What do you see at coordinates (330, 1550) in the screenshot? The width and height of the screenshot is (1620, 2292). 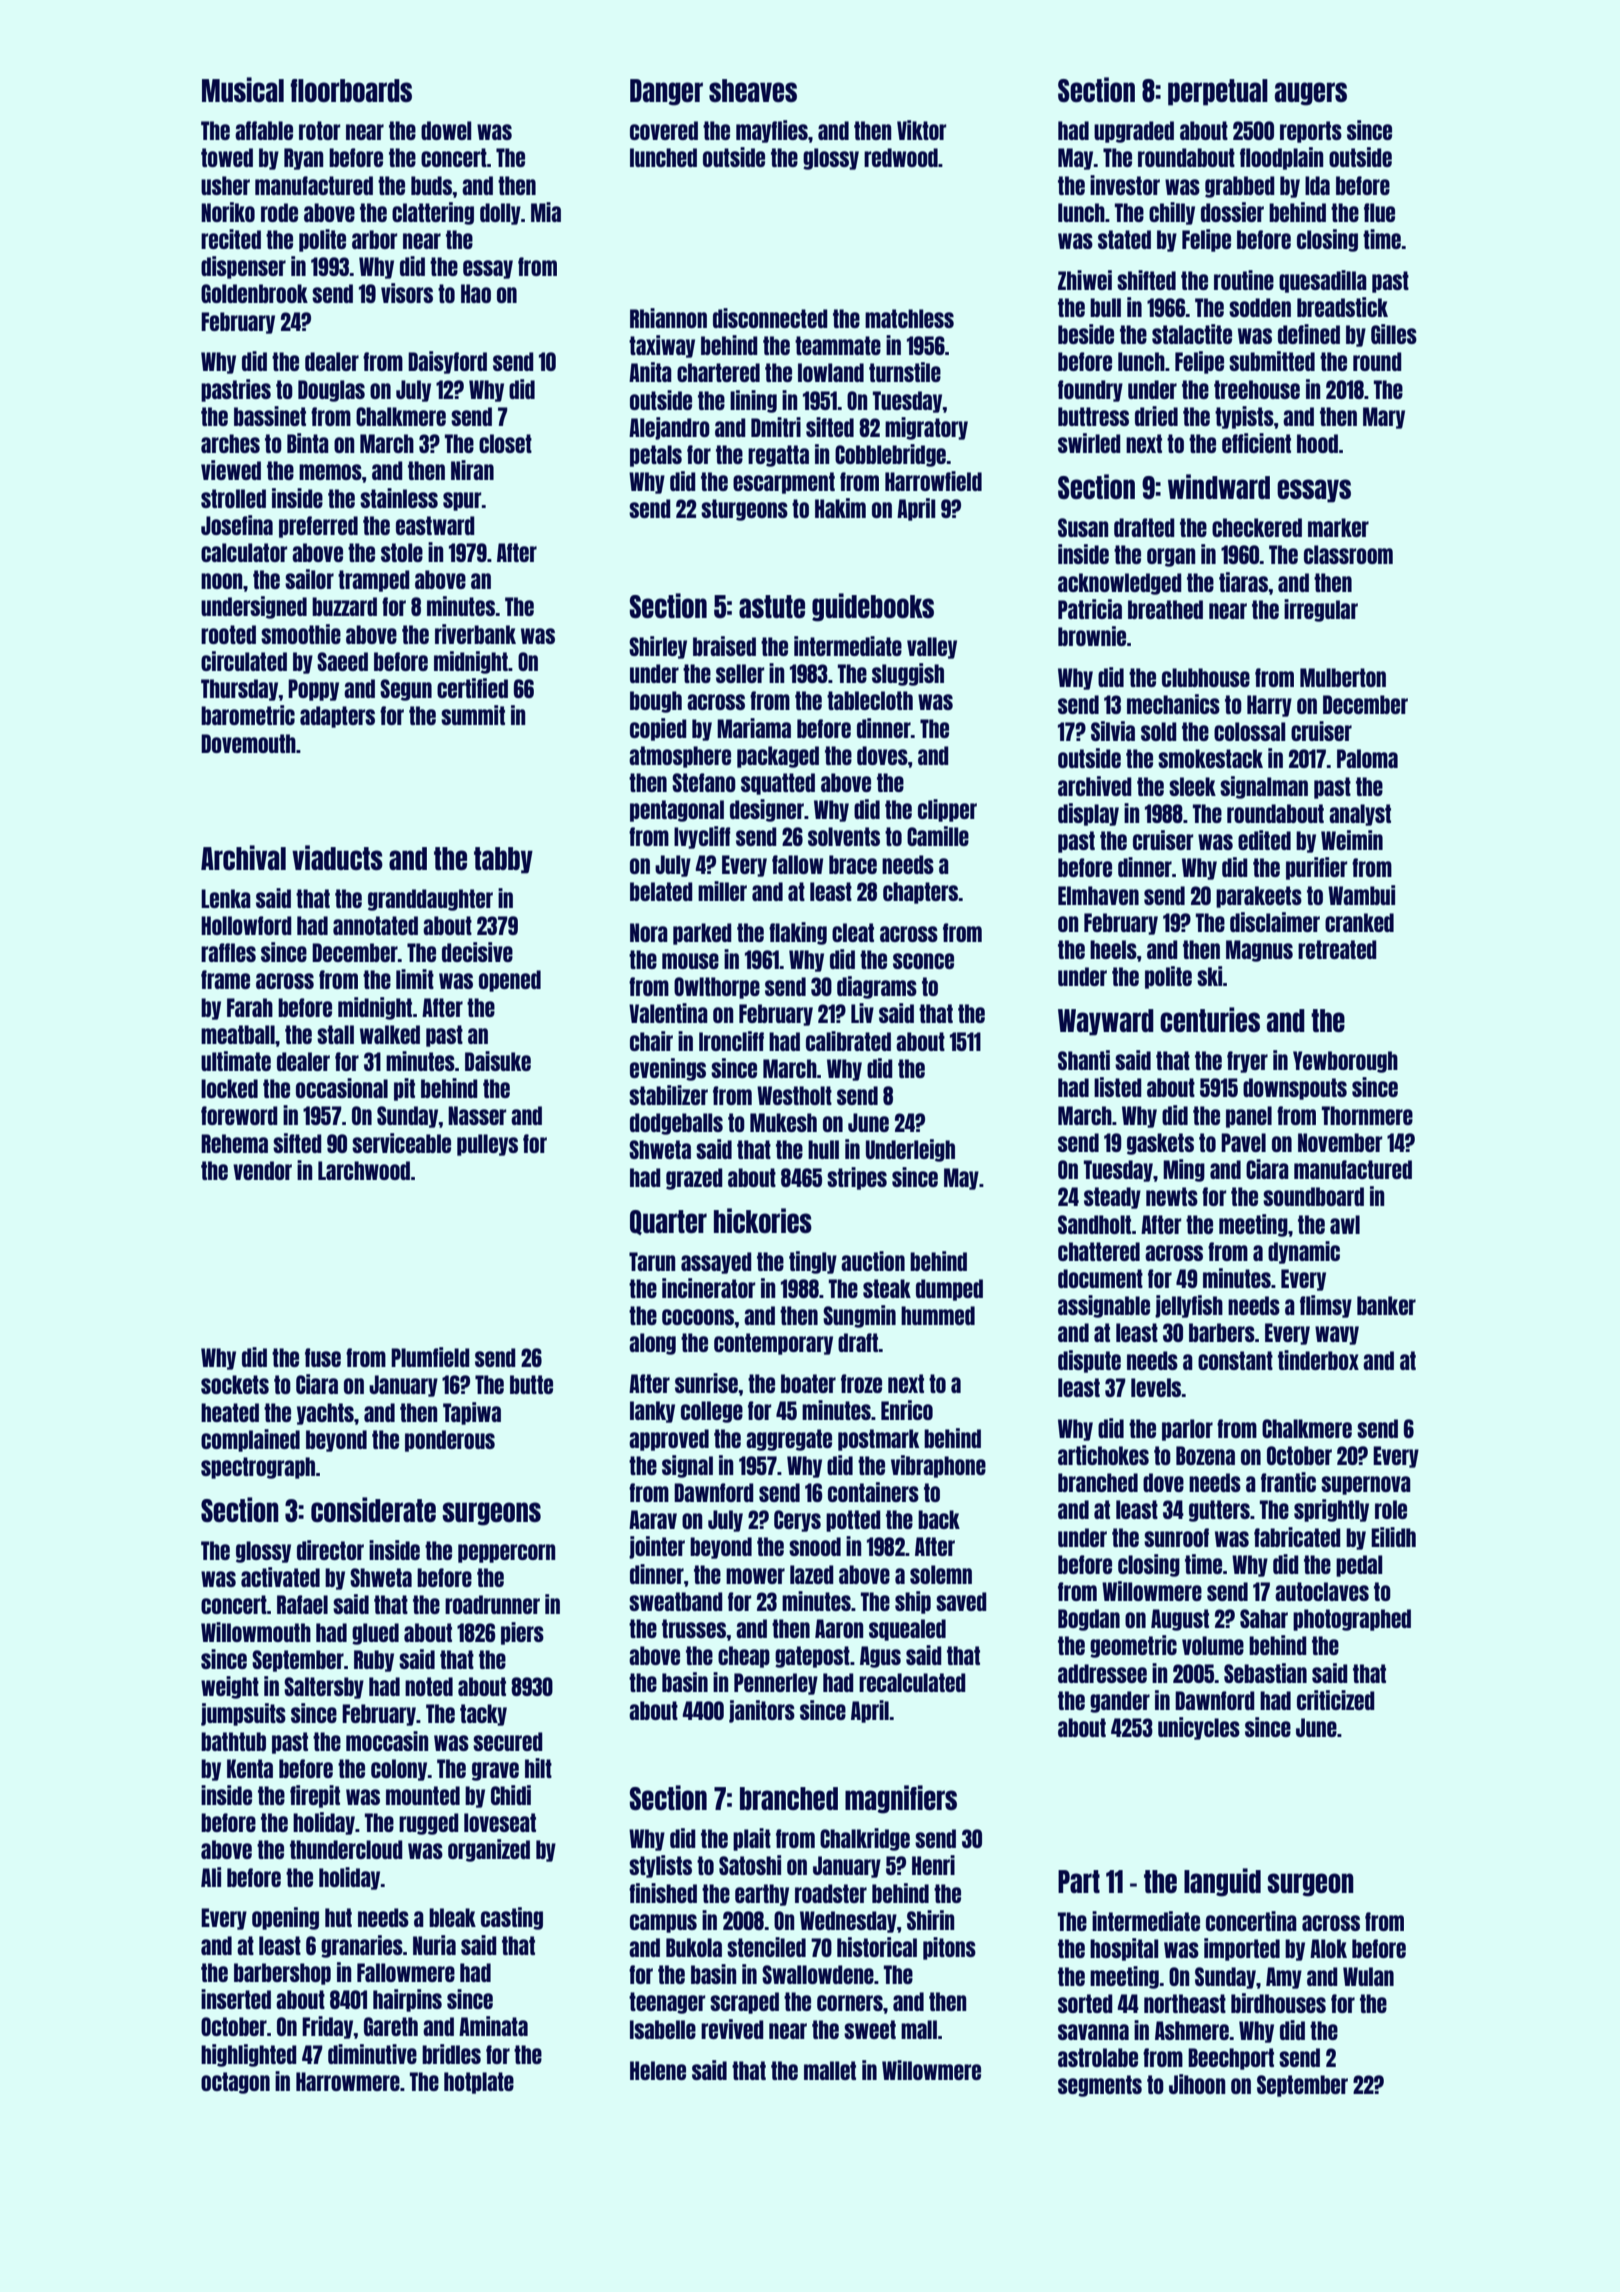 I see `director` at bounding box center [330, 1550].
